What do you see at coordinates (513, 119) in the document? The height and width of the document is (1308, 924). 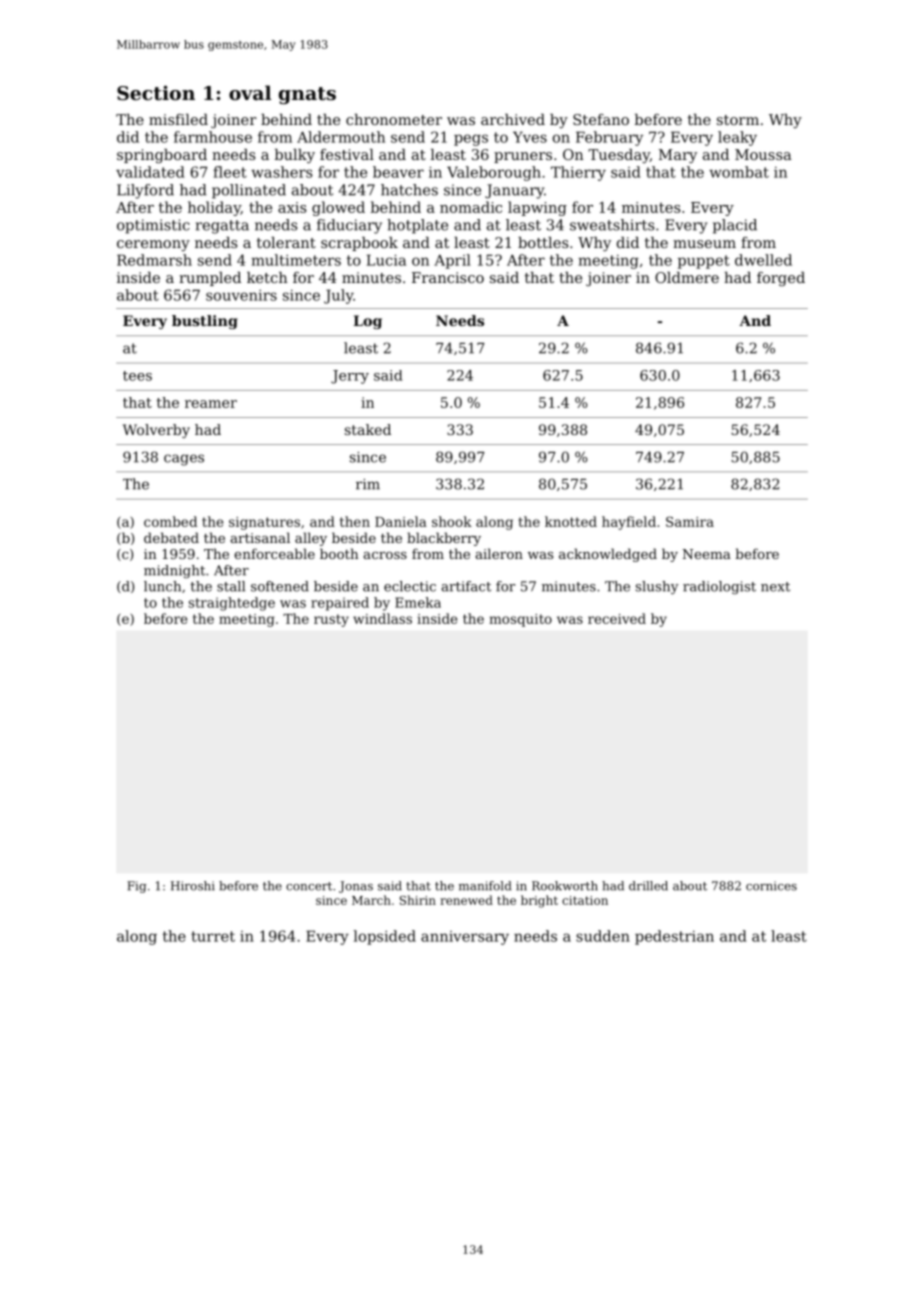 I see `archived` at bounding box center [513, 119].
